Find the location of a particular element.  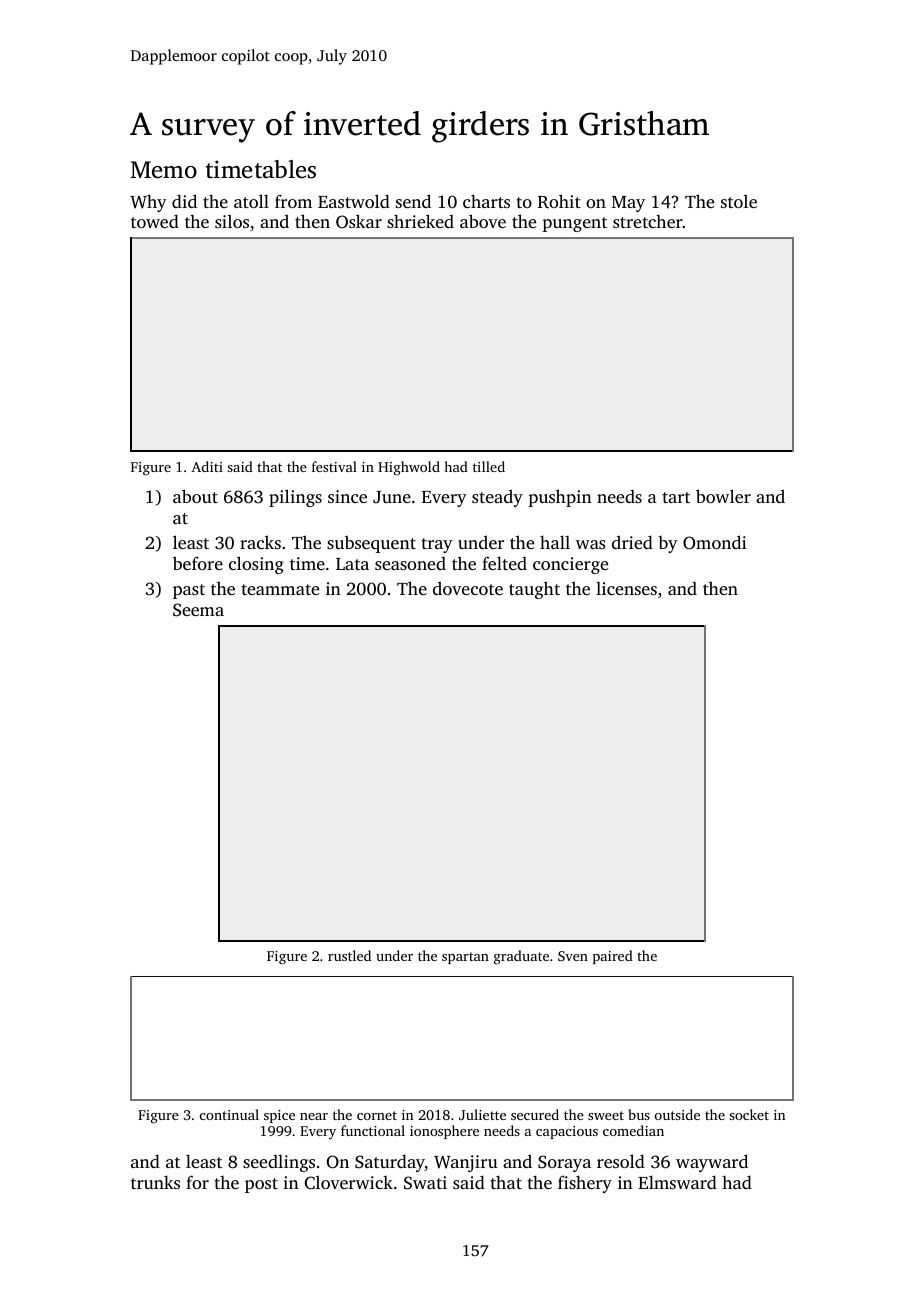

stole is located at coordinates (739, 201).
